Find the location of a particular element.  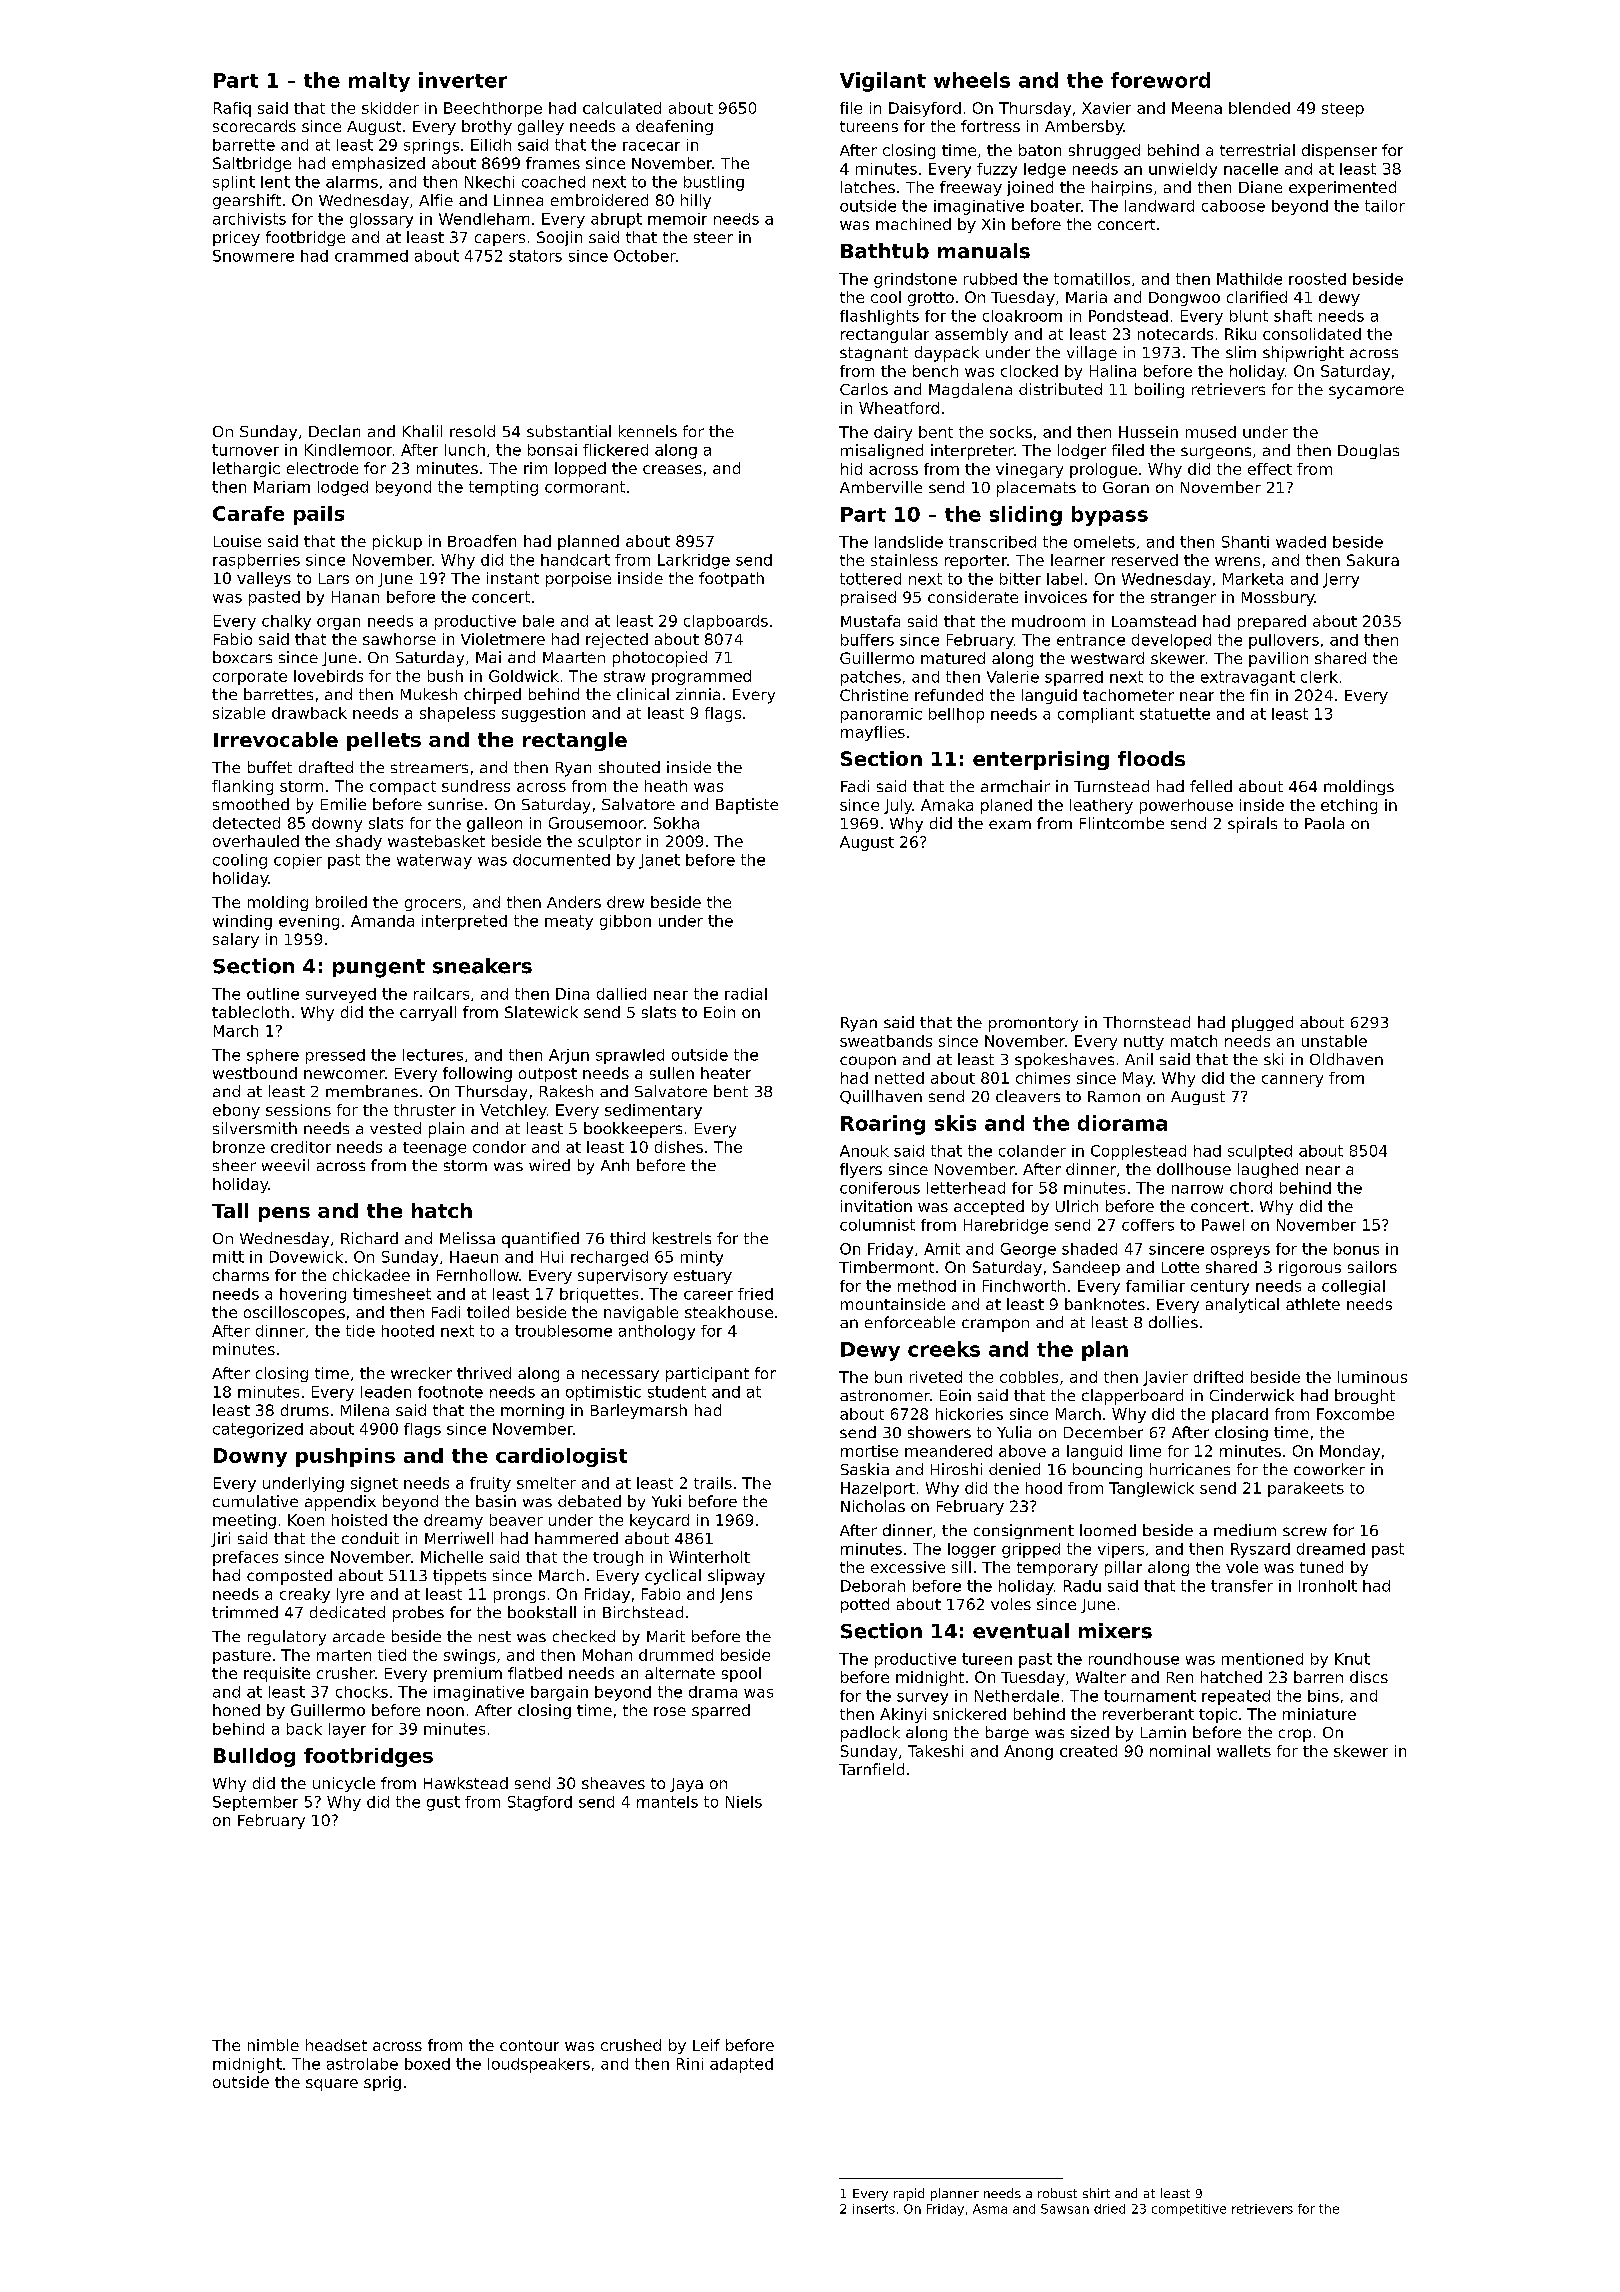

Winterholt is located at coordinates (709, 1557).
